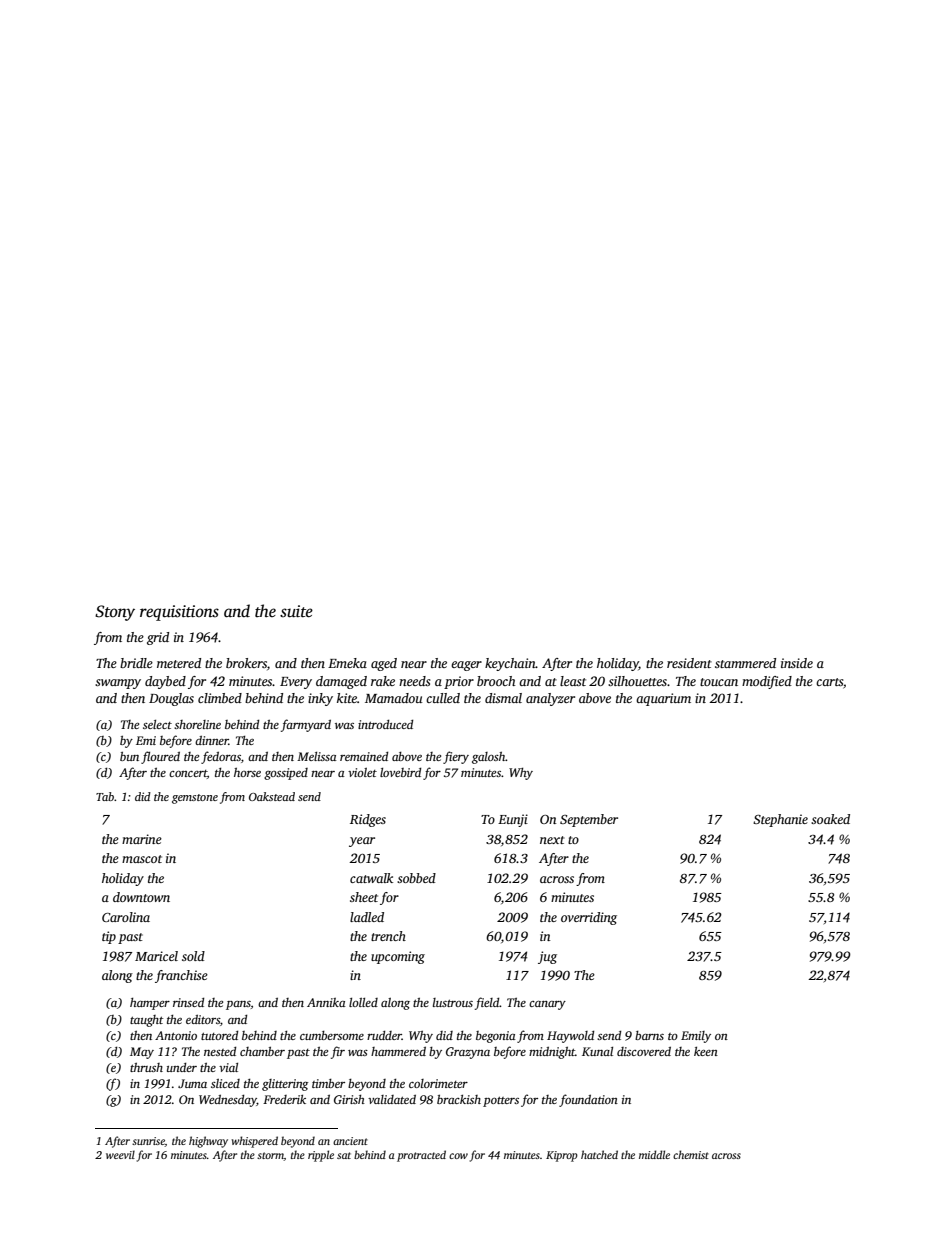 The image size is (952, 1233). What do you see at coordinates (797, 663) in the screenshot?
I see `inside` at bounding box center [797, 663].
